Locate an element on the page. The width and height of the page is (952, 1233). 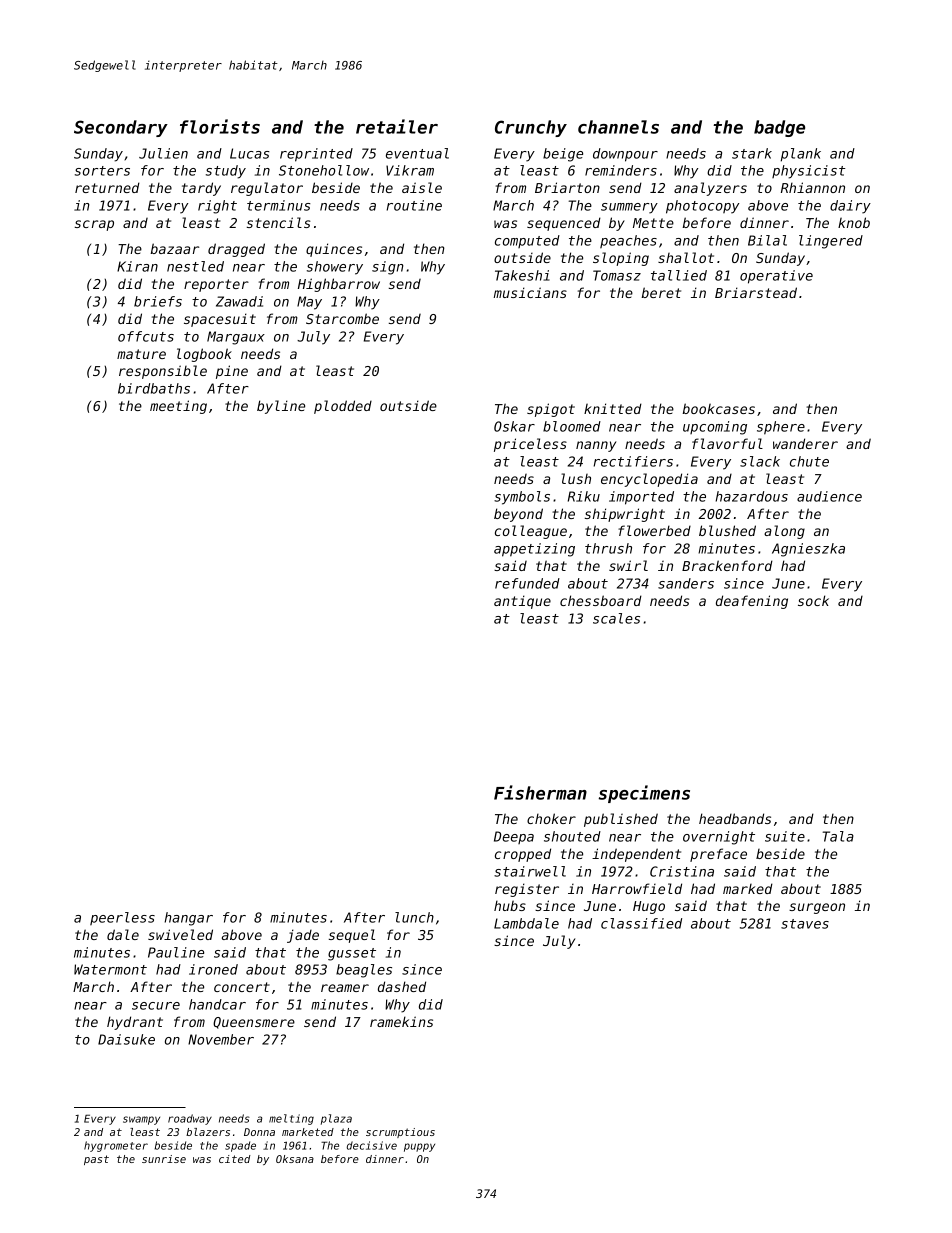
Crunchy is located at coordinates (531, 128).
